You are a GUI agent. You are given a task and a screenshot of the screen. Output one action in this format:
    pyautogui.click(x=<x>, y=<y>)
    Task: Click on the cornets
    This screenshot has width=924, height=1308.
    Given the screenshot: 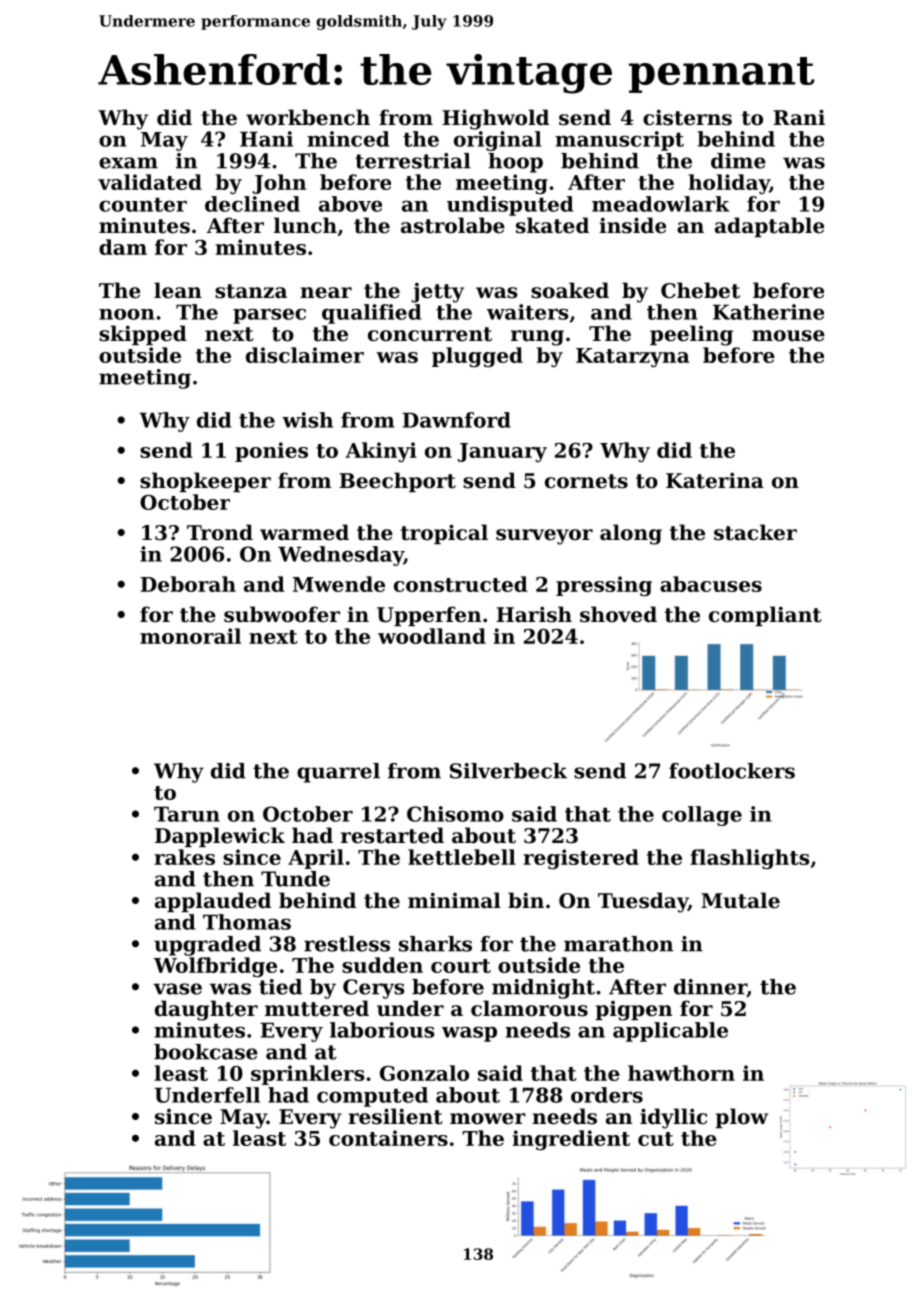 What is the action you would take?
    pyautogui.click(x=586, y=481)
